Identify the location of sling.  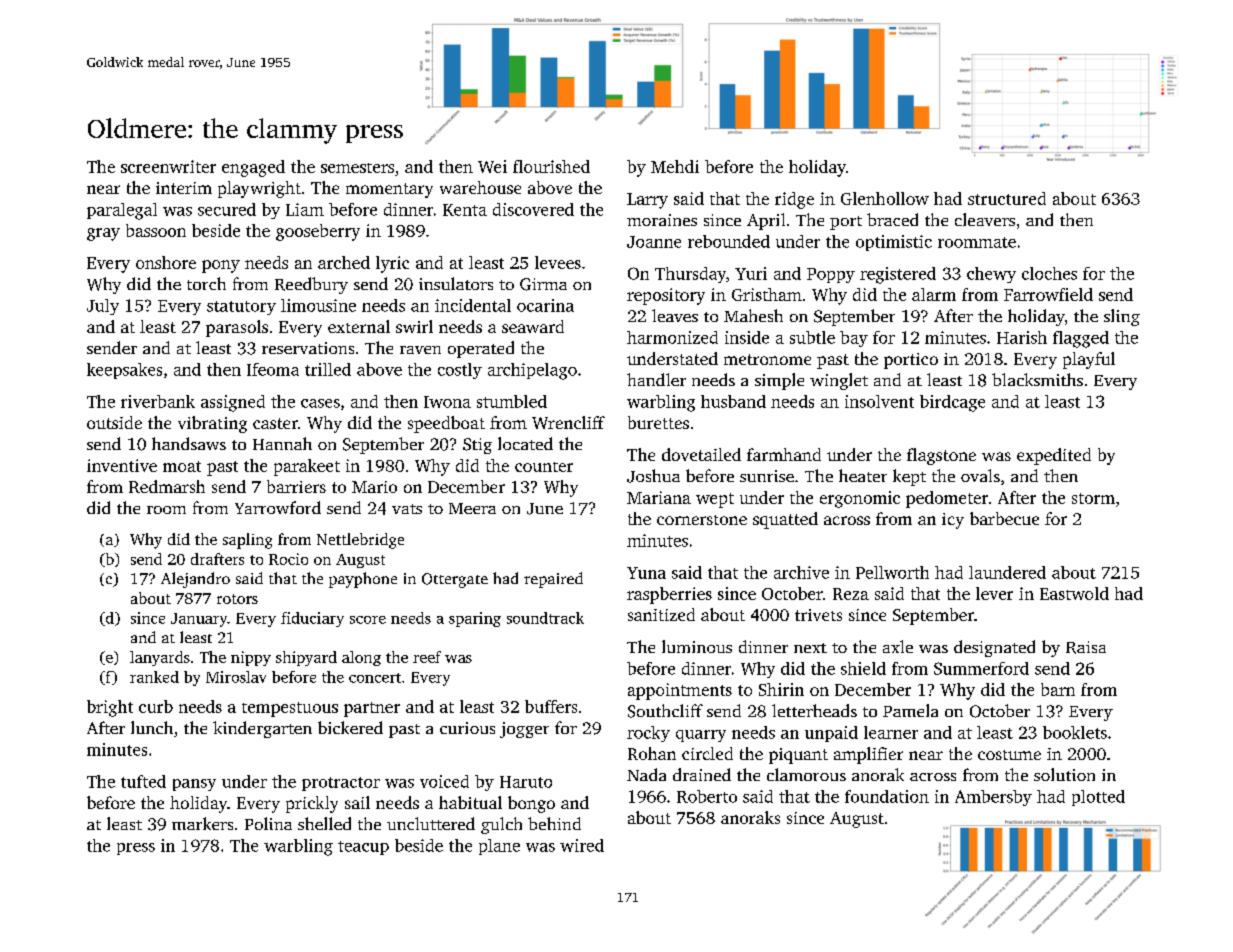
(1122, 317).
